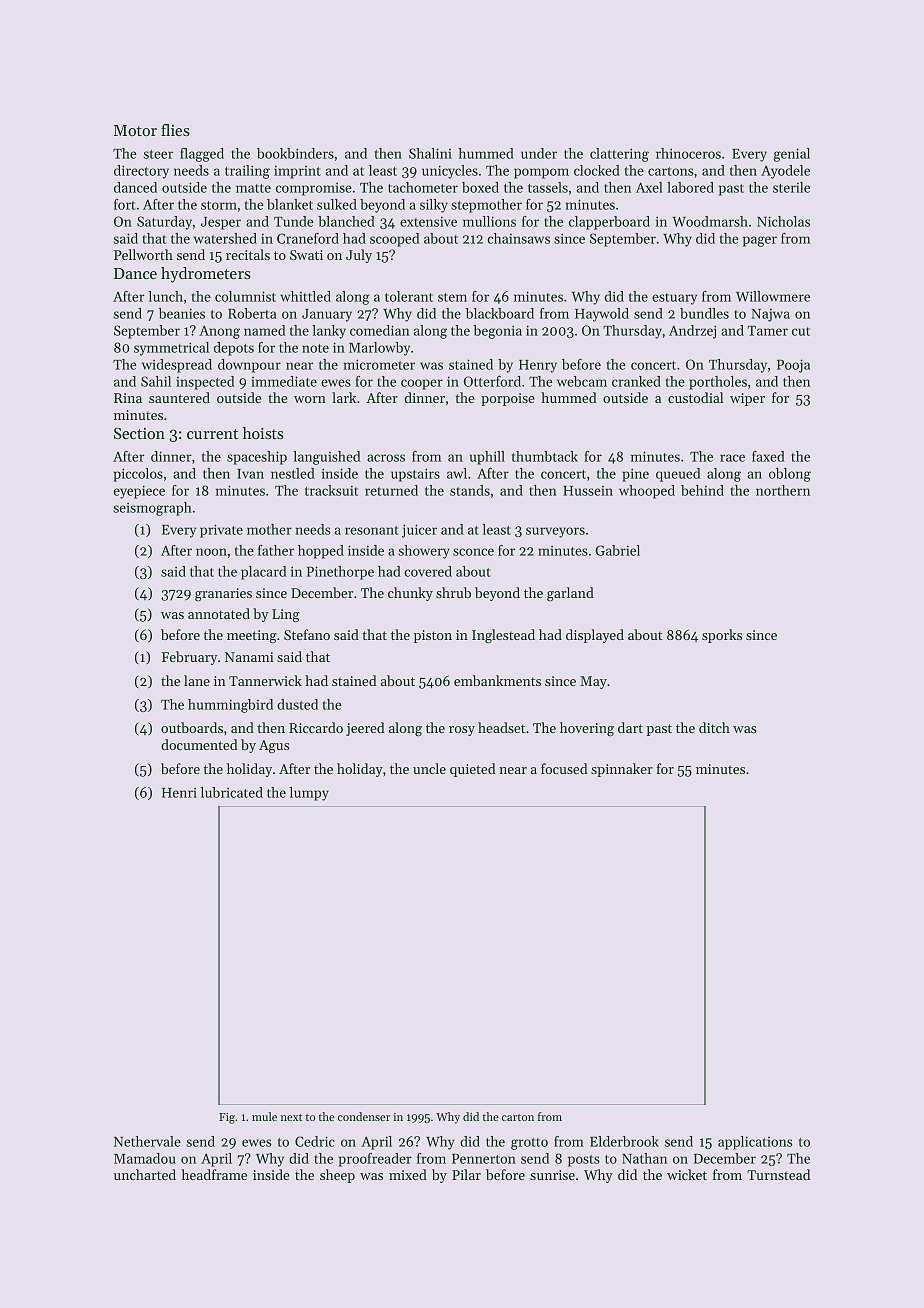 This screenshot has width=924, height=1308. What do you see at coordinates (309, 794) in the screenshot?
I see `lumpy` at bounding box center [309, 794].
